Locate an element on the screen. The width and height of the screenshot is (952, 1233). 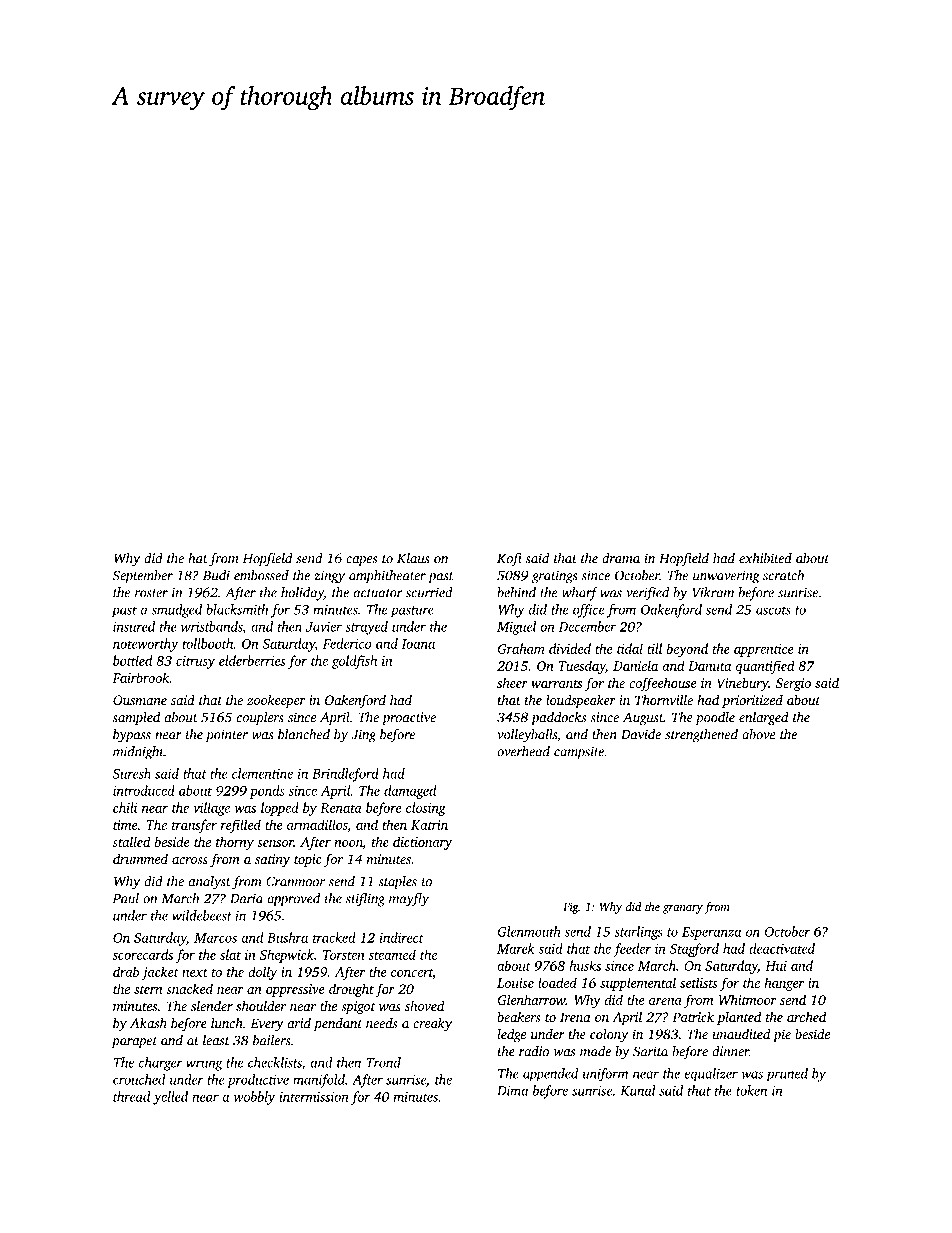
Whitmoor is located at coordinates (748, 999).
